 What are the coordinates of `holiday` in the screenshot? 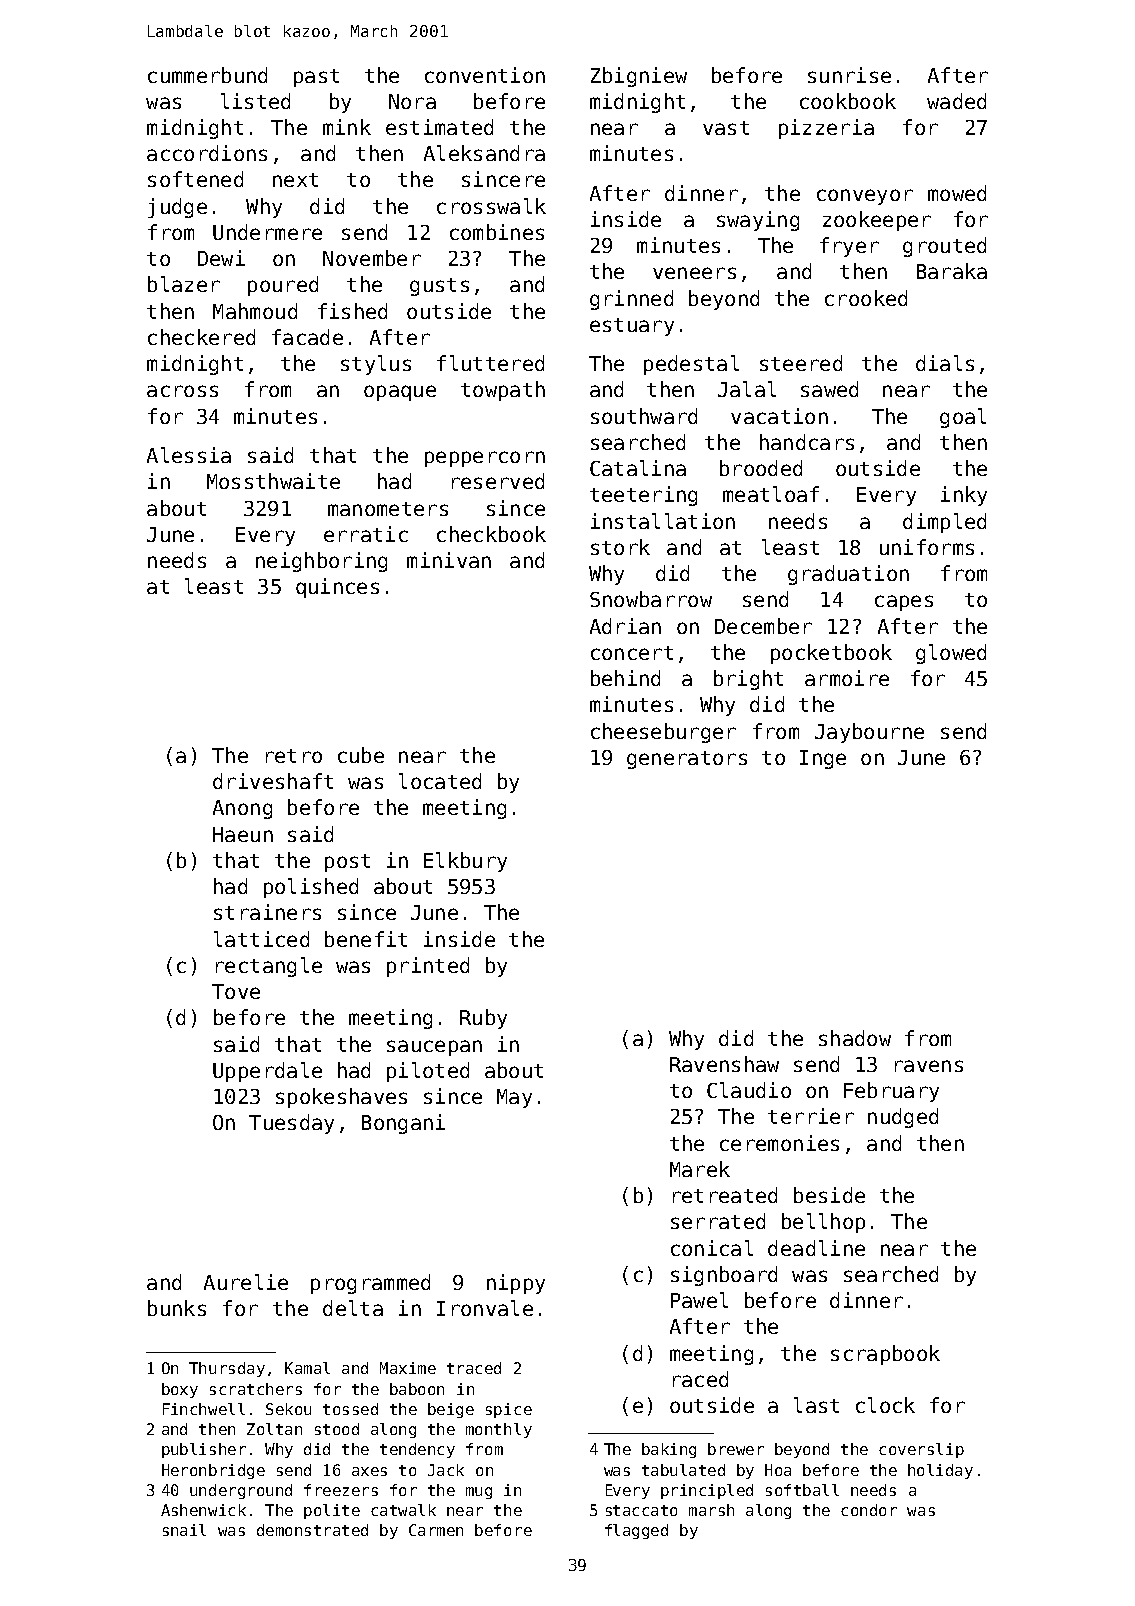 It's located at (940, 1471).
